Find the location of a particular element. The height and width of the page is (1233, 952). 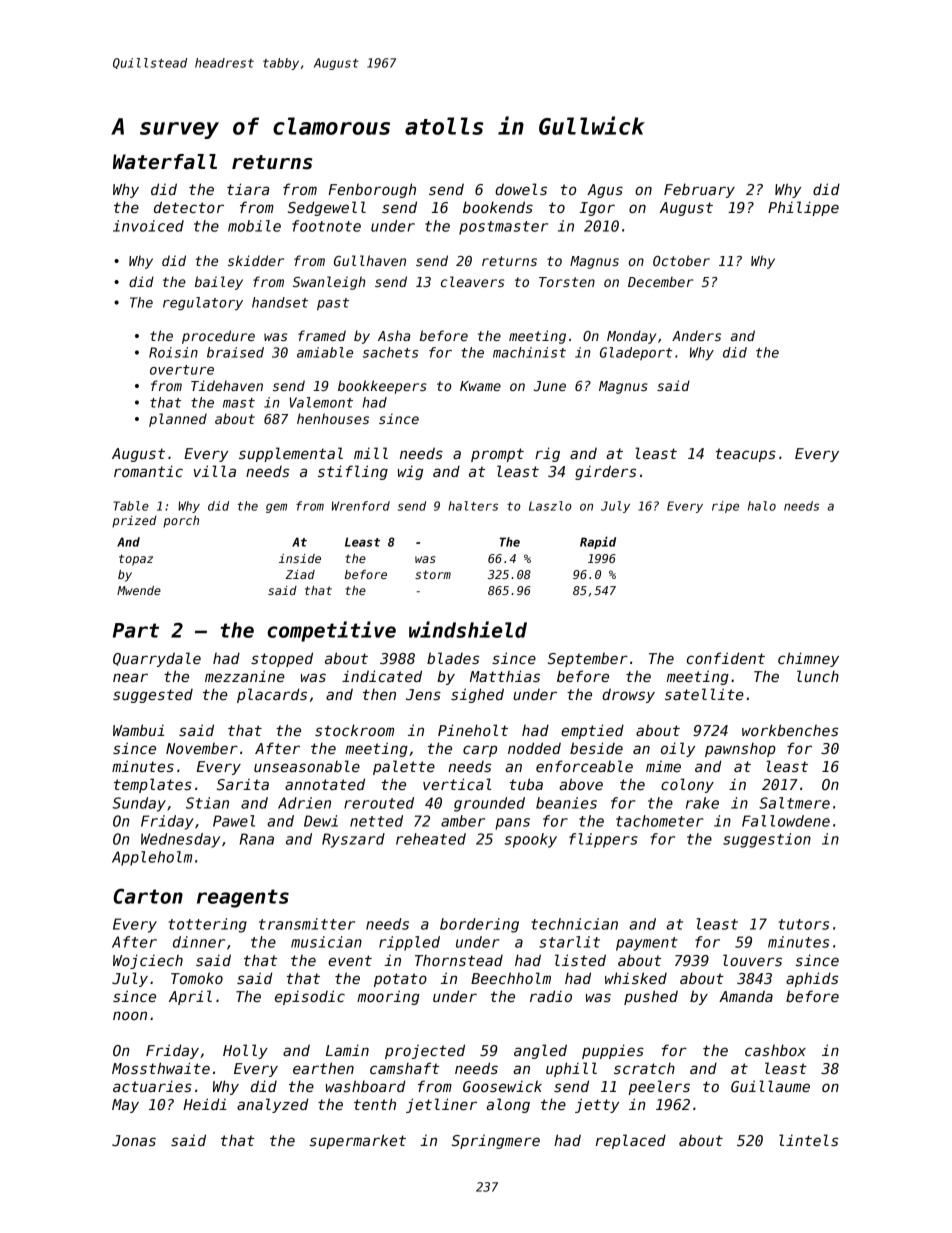

workbenches is located at coordinates (790, 730).
